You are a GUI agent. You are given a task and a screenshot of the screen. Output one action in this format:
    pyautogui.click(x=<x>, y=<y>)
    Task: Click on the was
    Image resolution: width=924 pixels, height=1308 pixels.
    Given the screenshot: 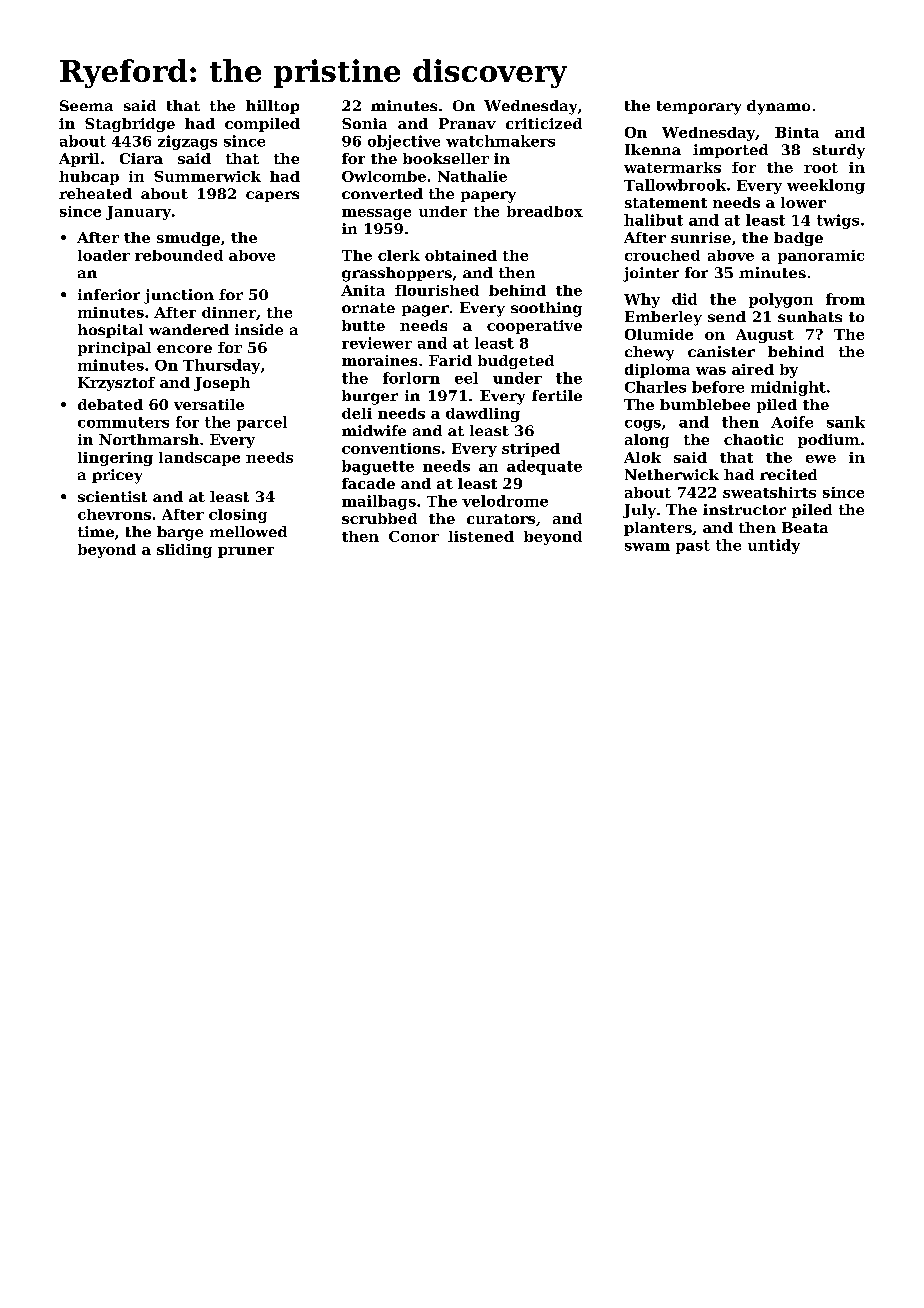 What is the action you would take?
    pyautogui.click(x=711, y=371)
